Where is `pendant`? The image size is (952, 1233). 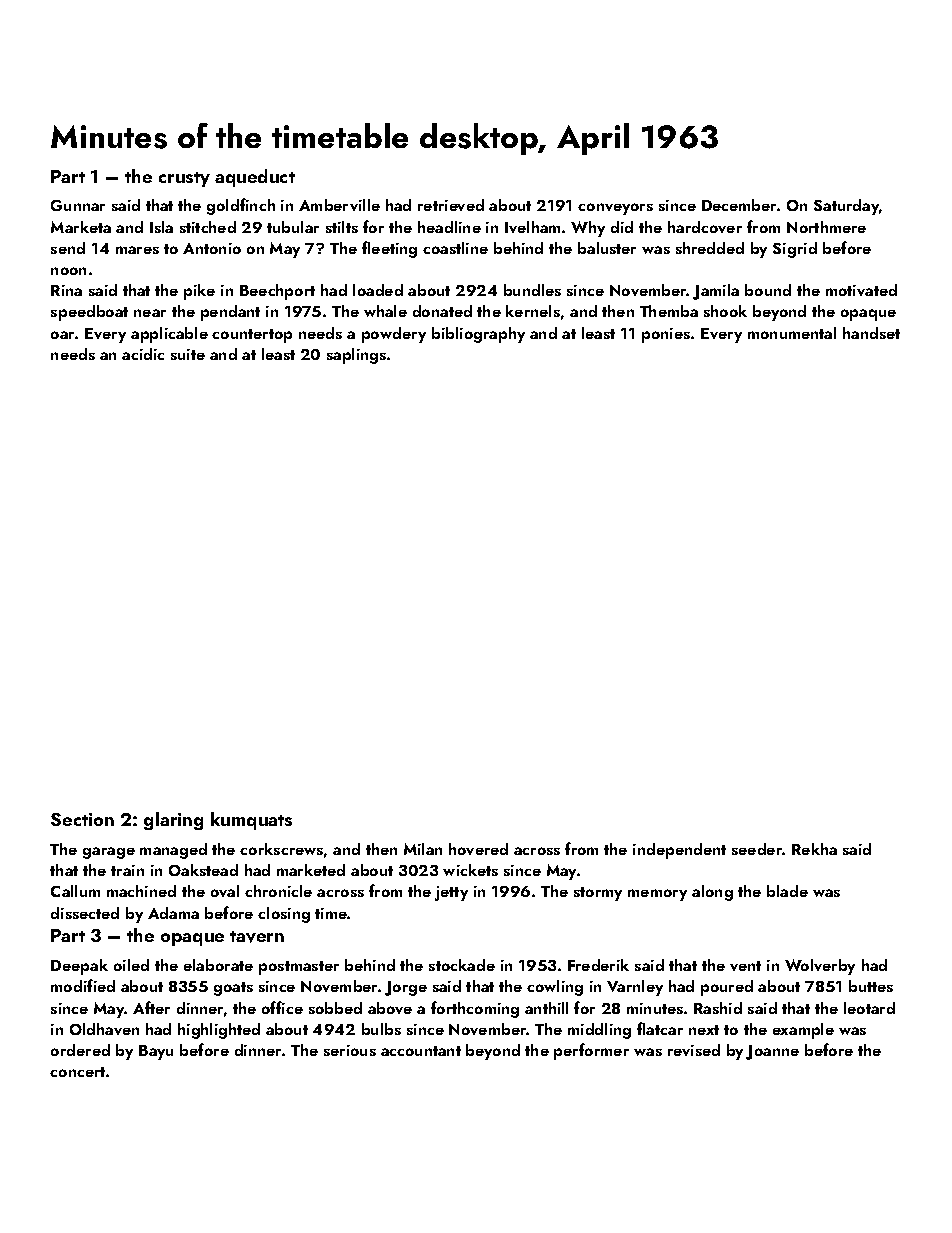 pendant is located at coordinates (230, 313).
